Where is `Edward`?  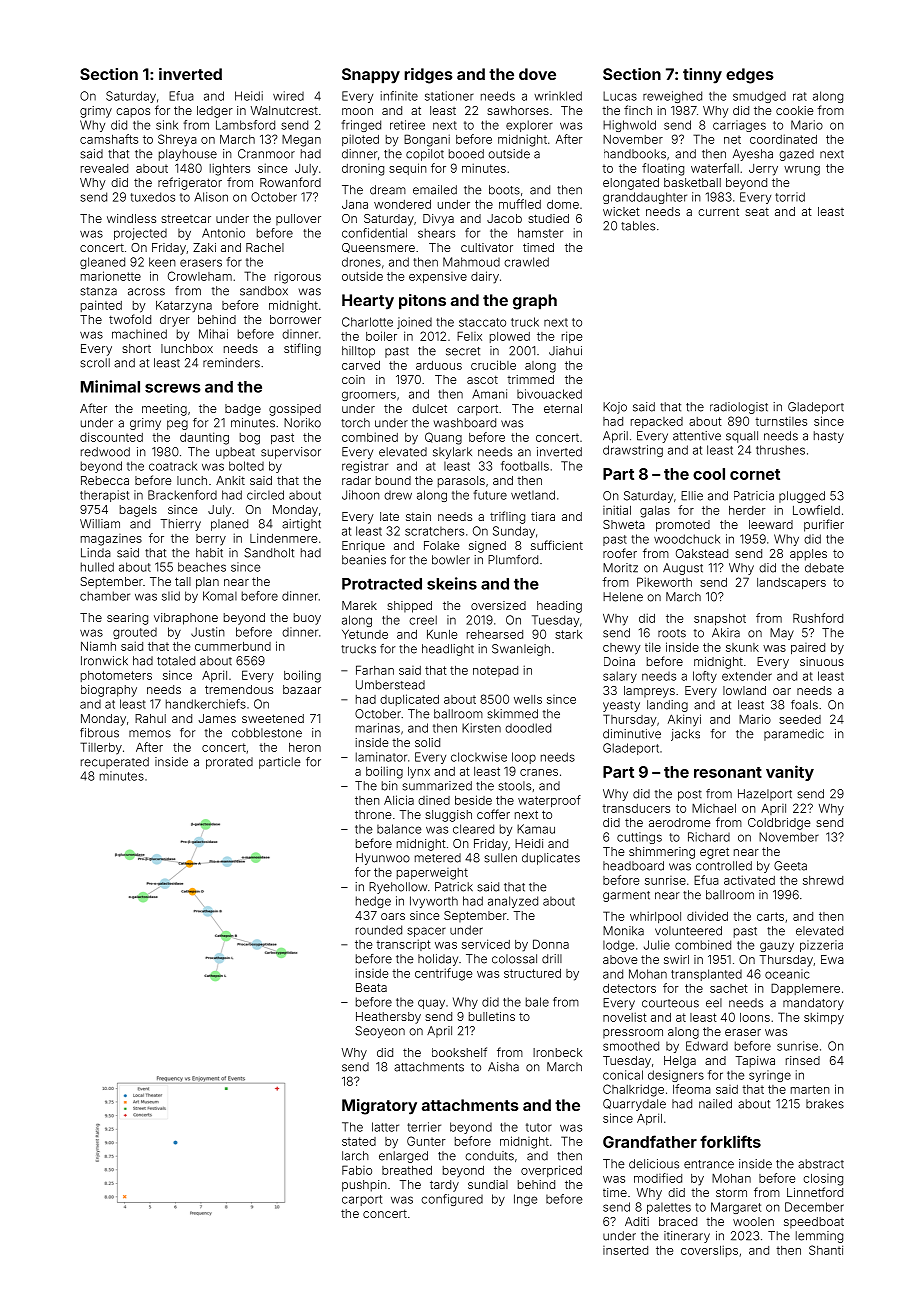 Edward is located at coordinates (707, 1046).
